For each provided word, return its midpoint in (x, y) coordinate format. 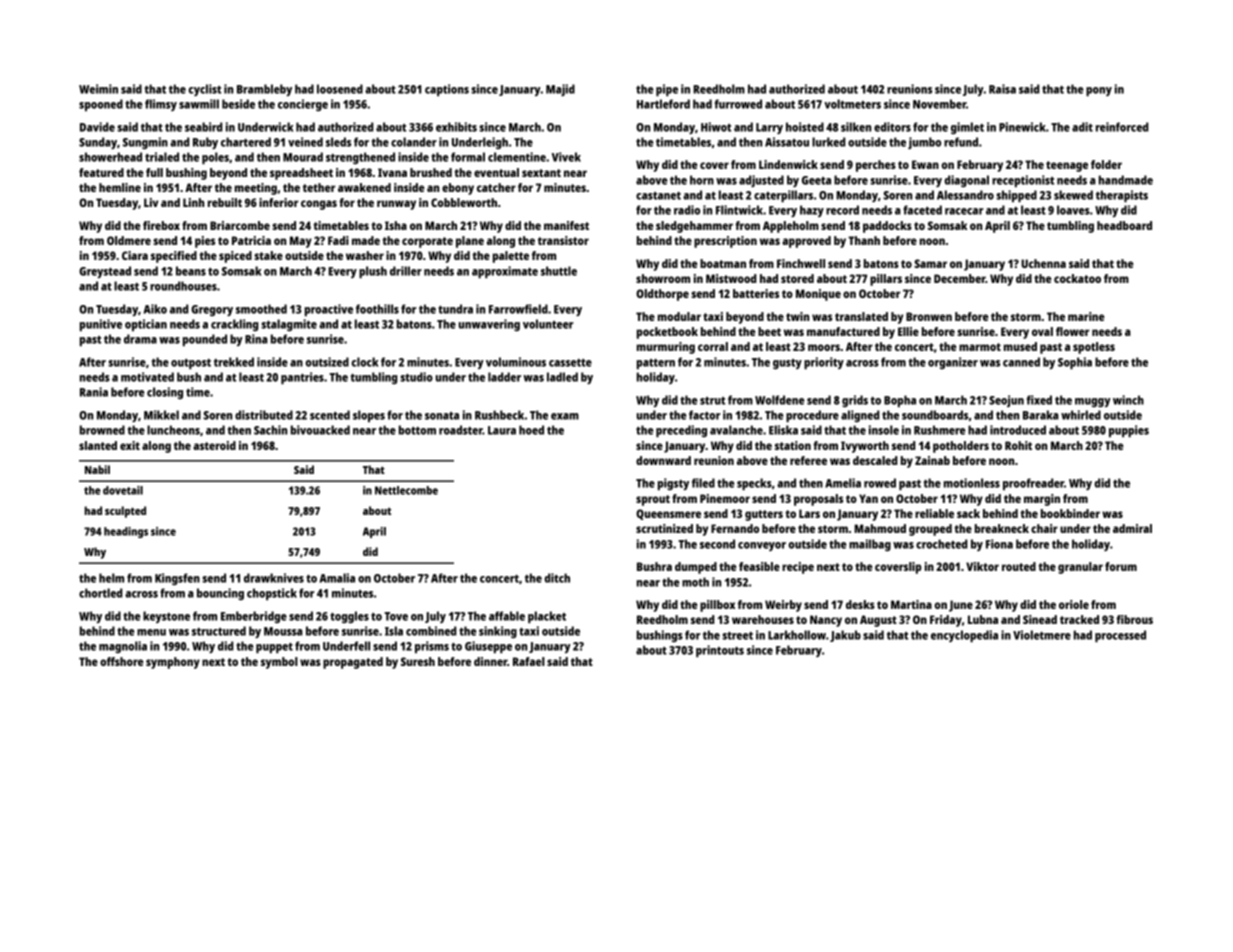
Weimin (98, 89)
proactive (329, 310)
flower (1072, 331)
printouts (720, 651)
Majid (560, 90)
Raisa (1002, 89)
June (961, 606)
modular (679, 316)
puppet (274, 648)
